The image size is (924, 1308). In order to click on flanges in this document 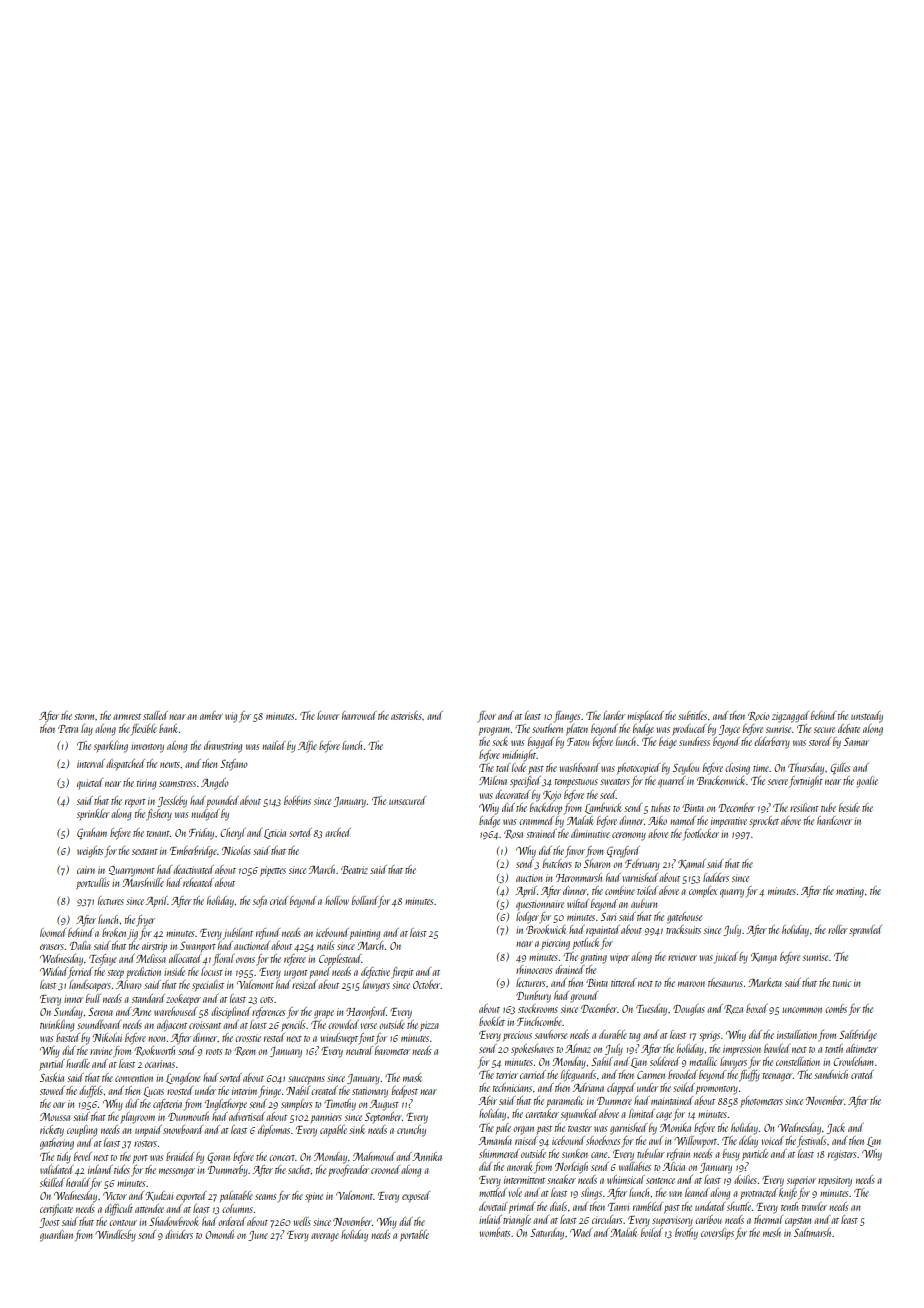, I will do `click(567, 717)`.
